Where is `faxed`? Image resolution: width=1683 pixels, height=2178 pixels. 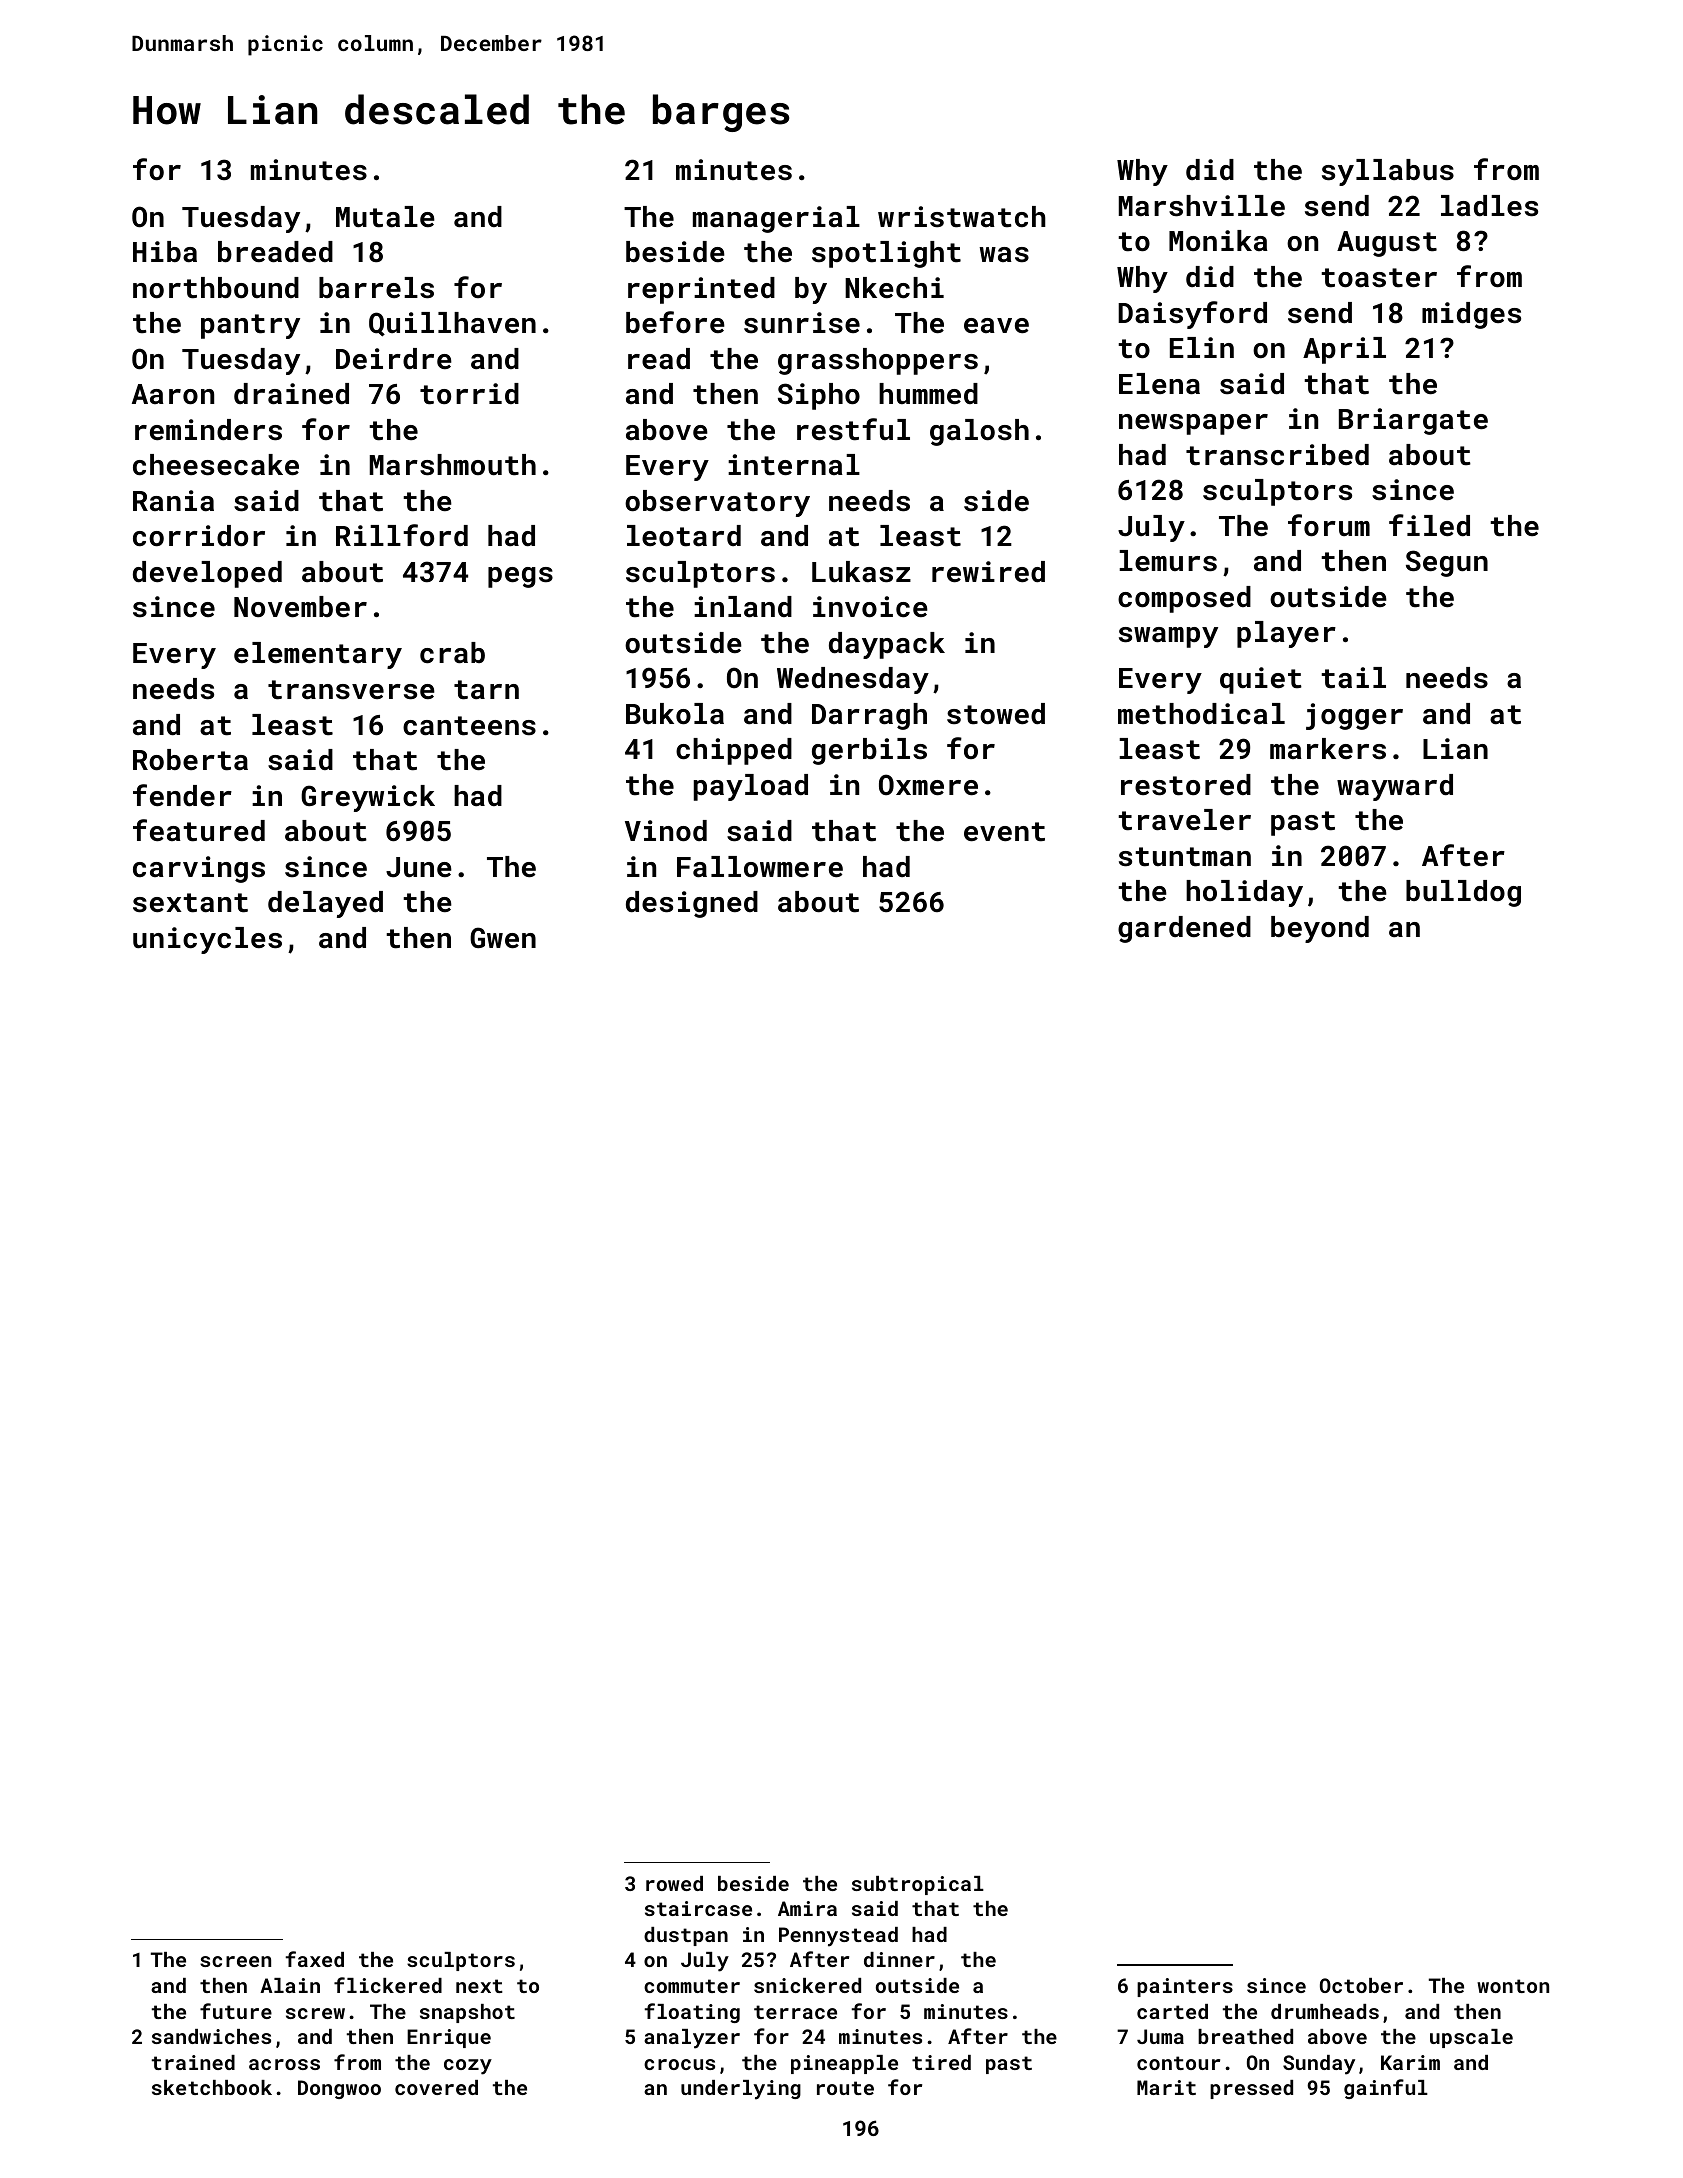
faxed is located at coordinates (315, 1959).
